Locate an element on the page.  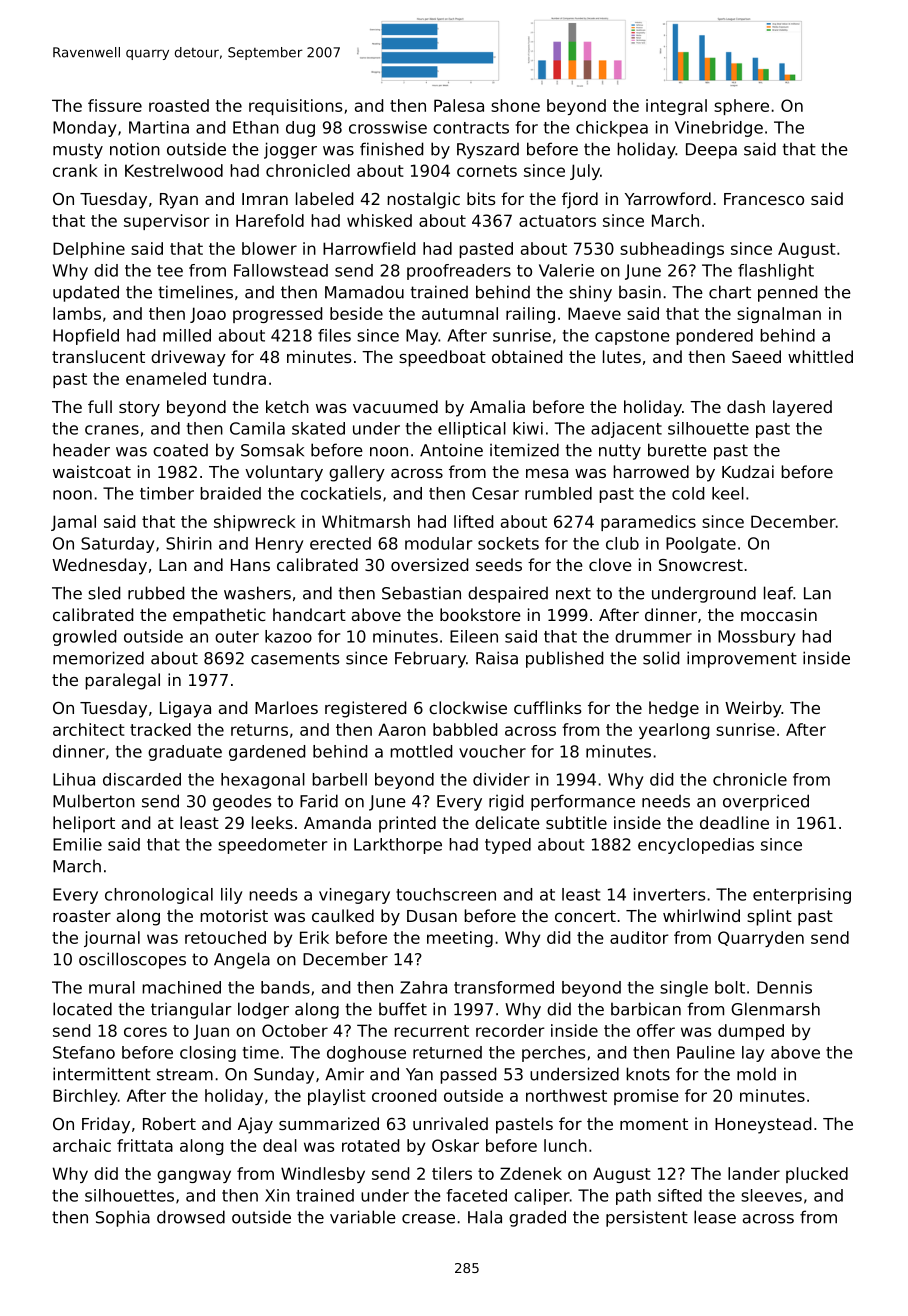
shone is located at coordinates (515, 105).
